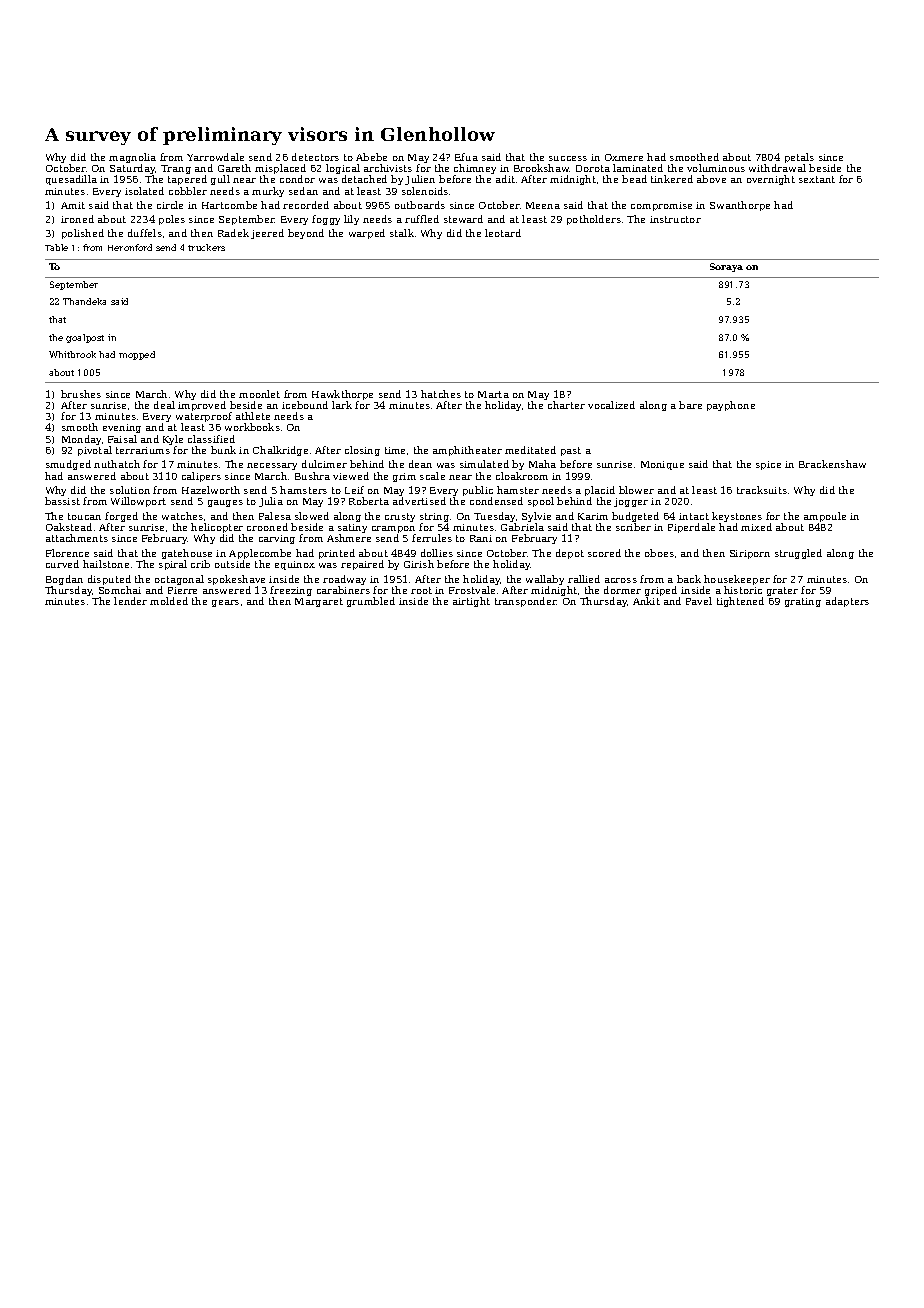  I want to click on leotard, so click(503, 233).
